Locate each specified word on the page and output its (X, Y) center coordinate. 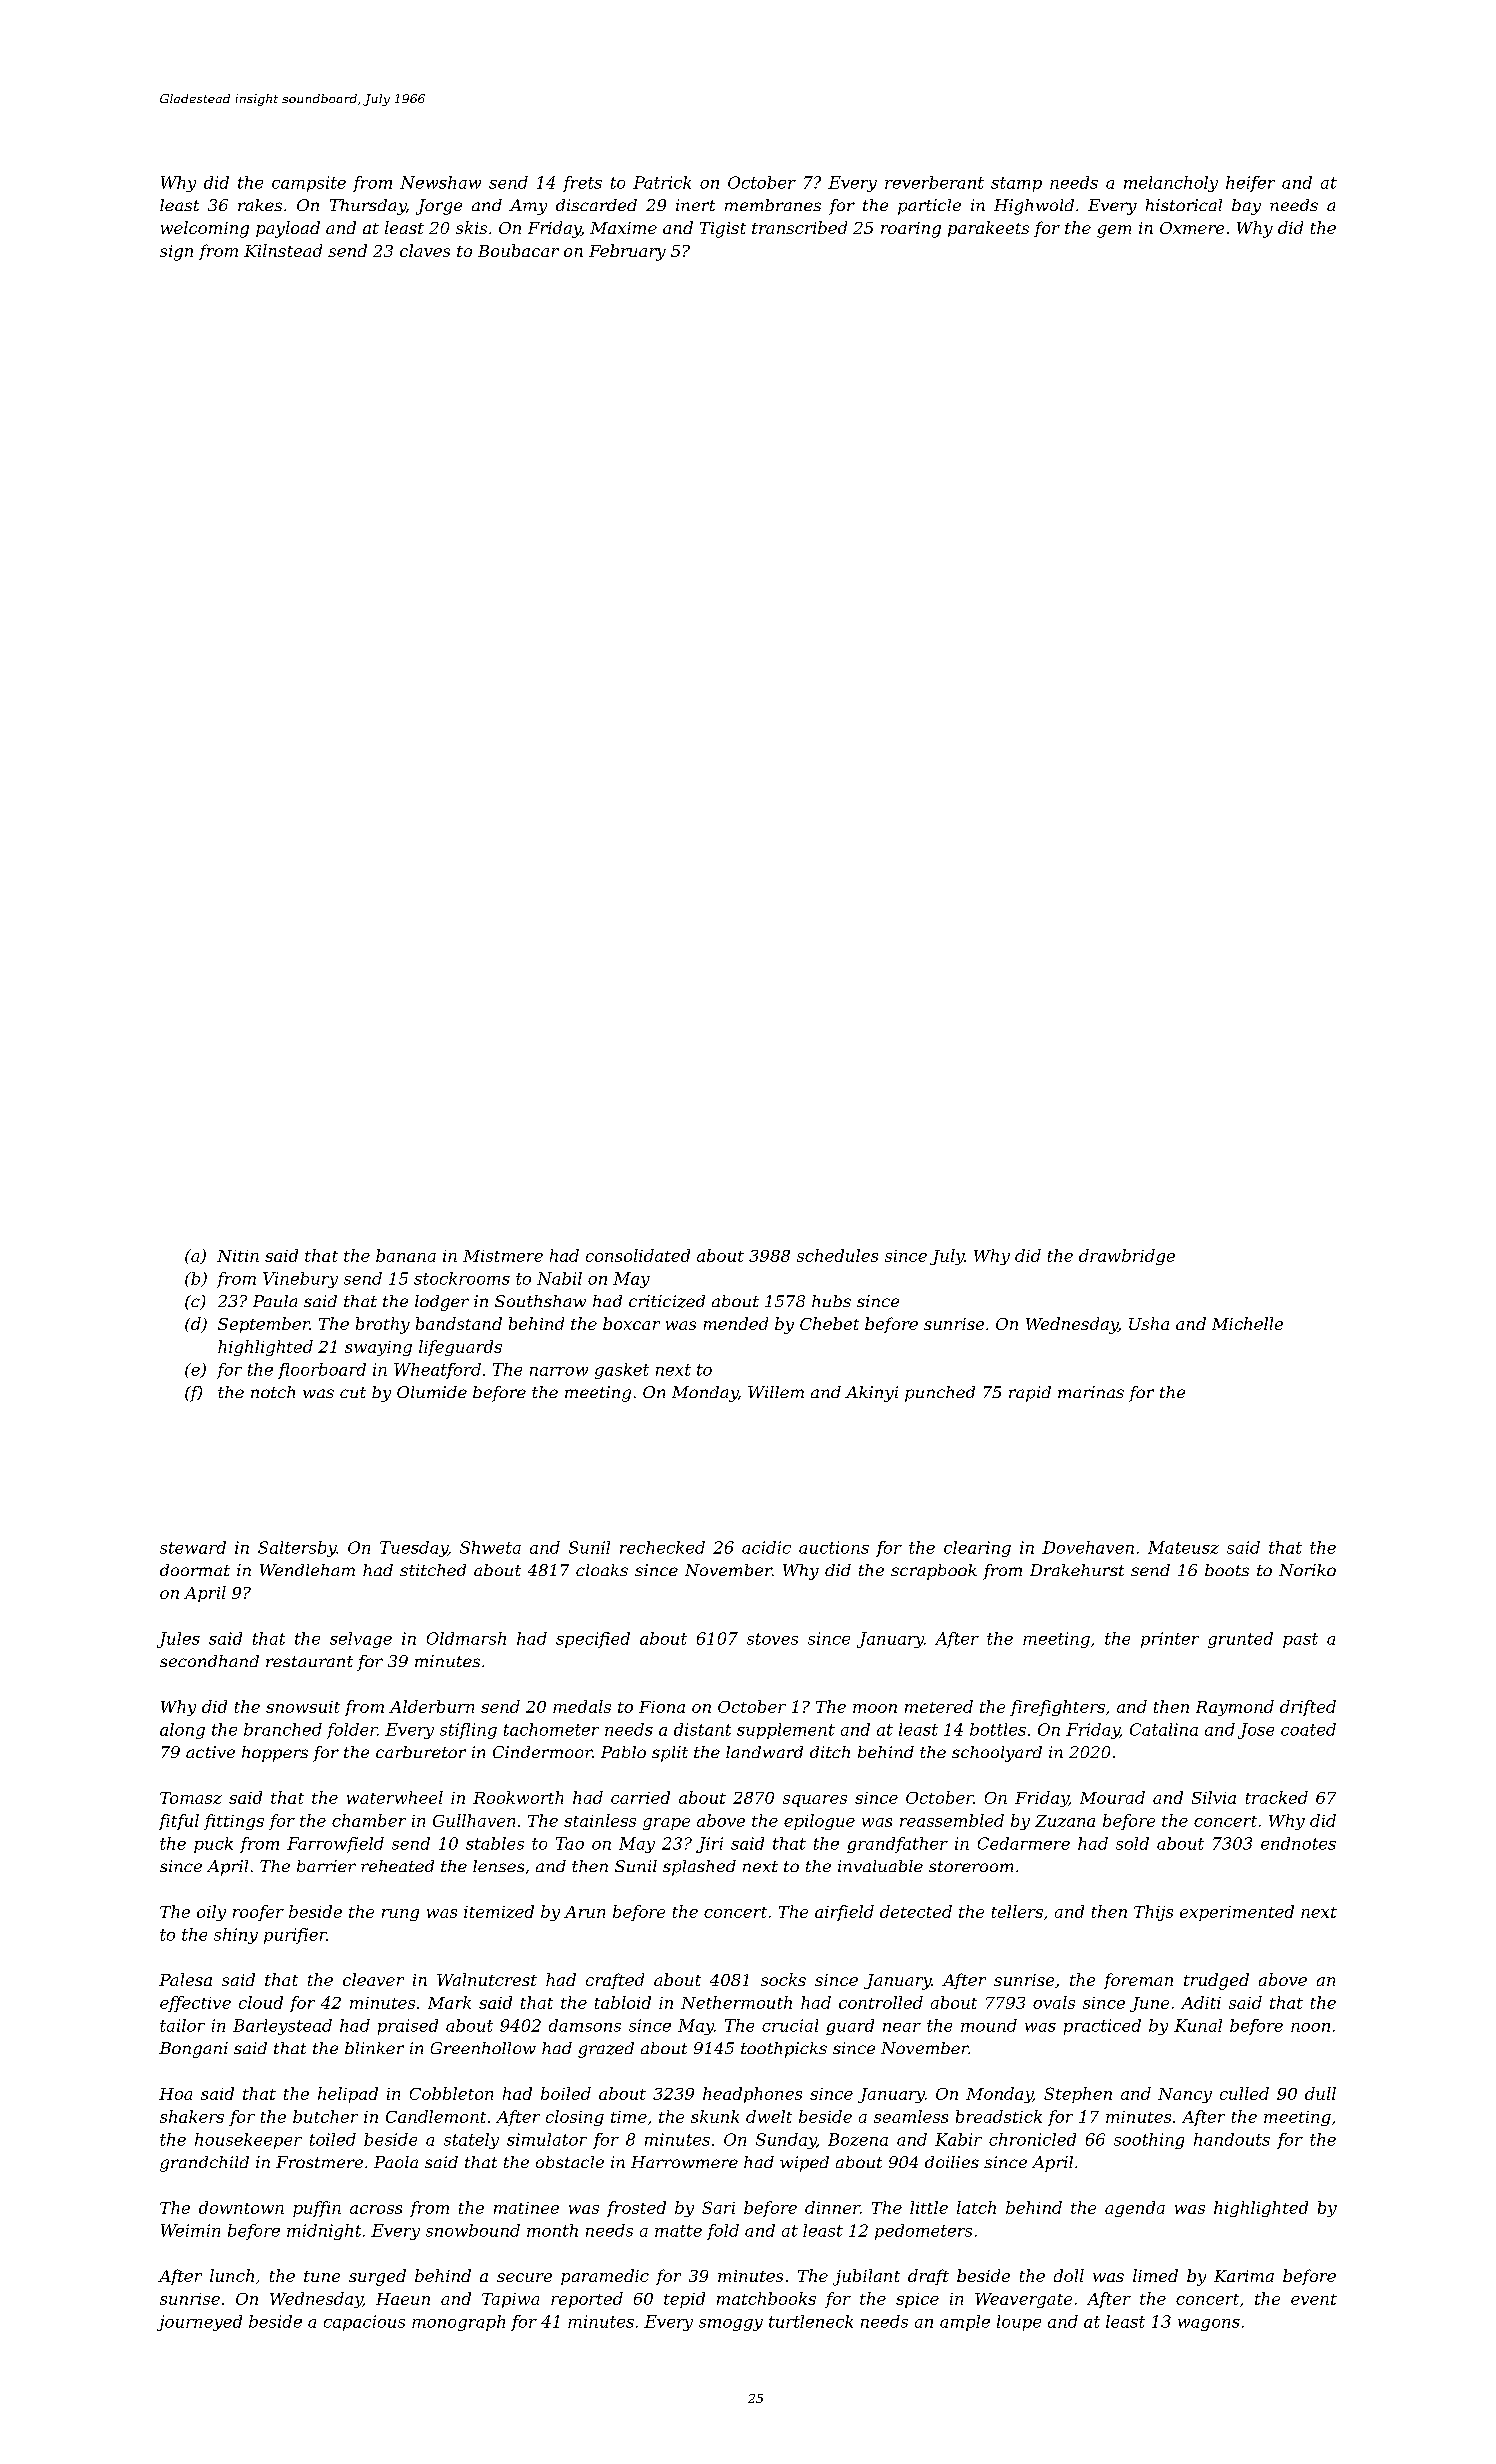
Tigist (723, 230)
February (627, 252)
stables (495, 1843)
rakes (260, 205)
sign (176, 253)
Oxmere (1192, 228)
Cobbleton (451, 2093)
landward (764, 1752)
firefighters (1057, 1708)
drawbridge (1127, 1257)
